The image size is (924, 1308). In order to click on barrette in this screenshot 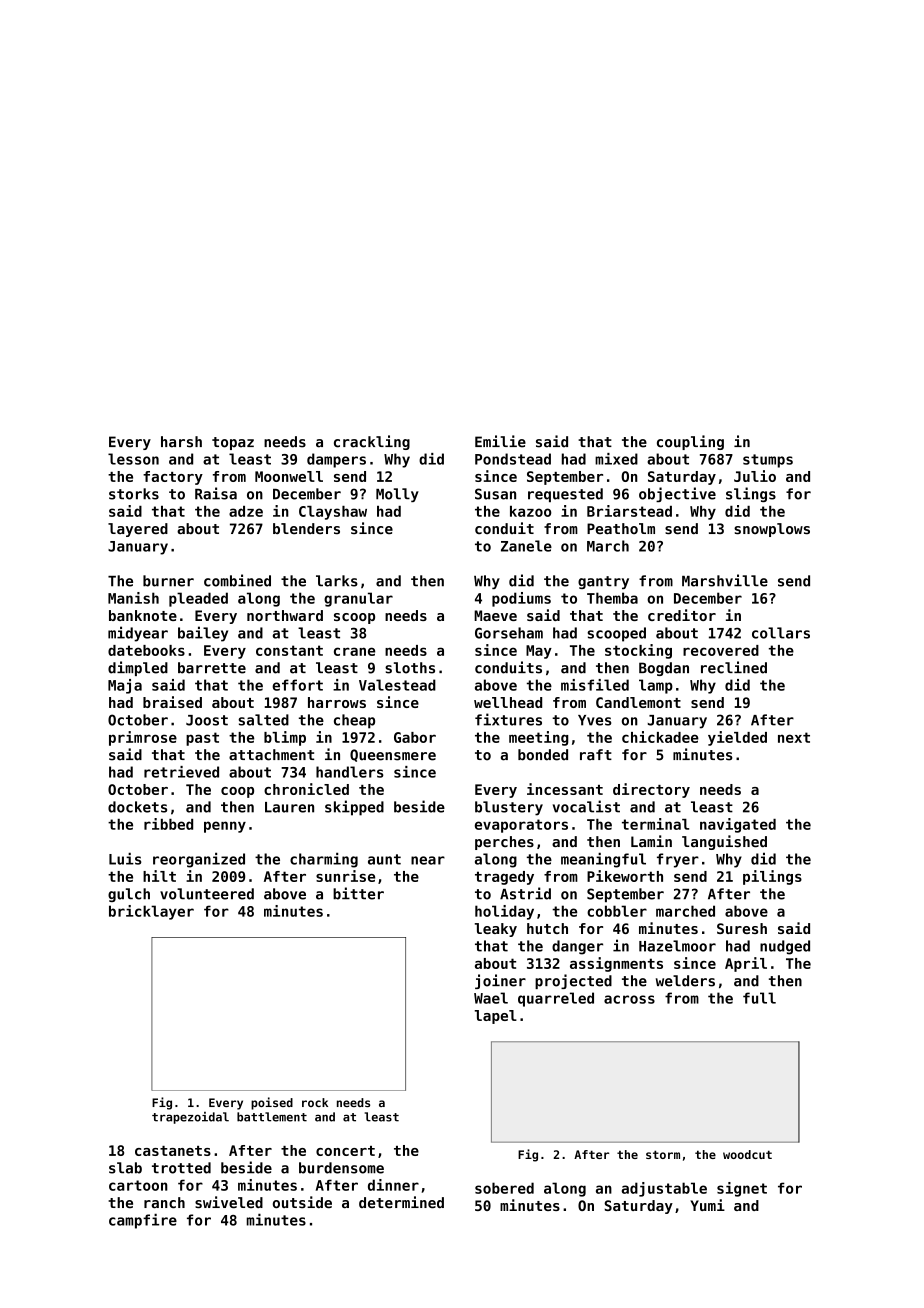, I will do `click(212, 668)`.
